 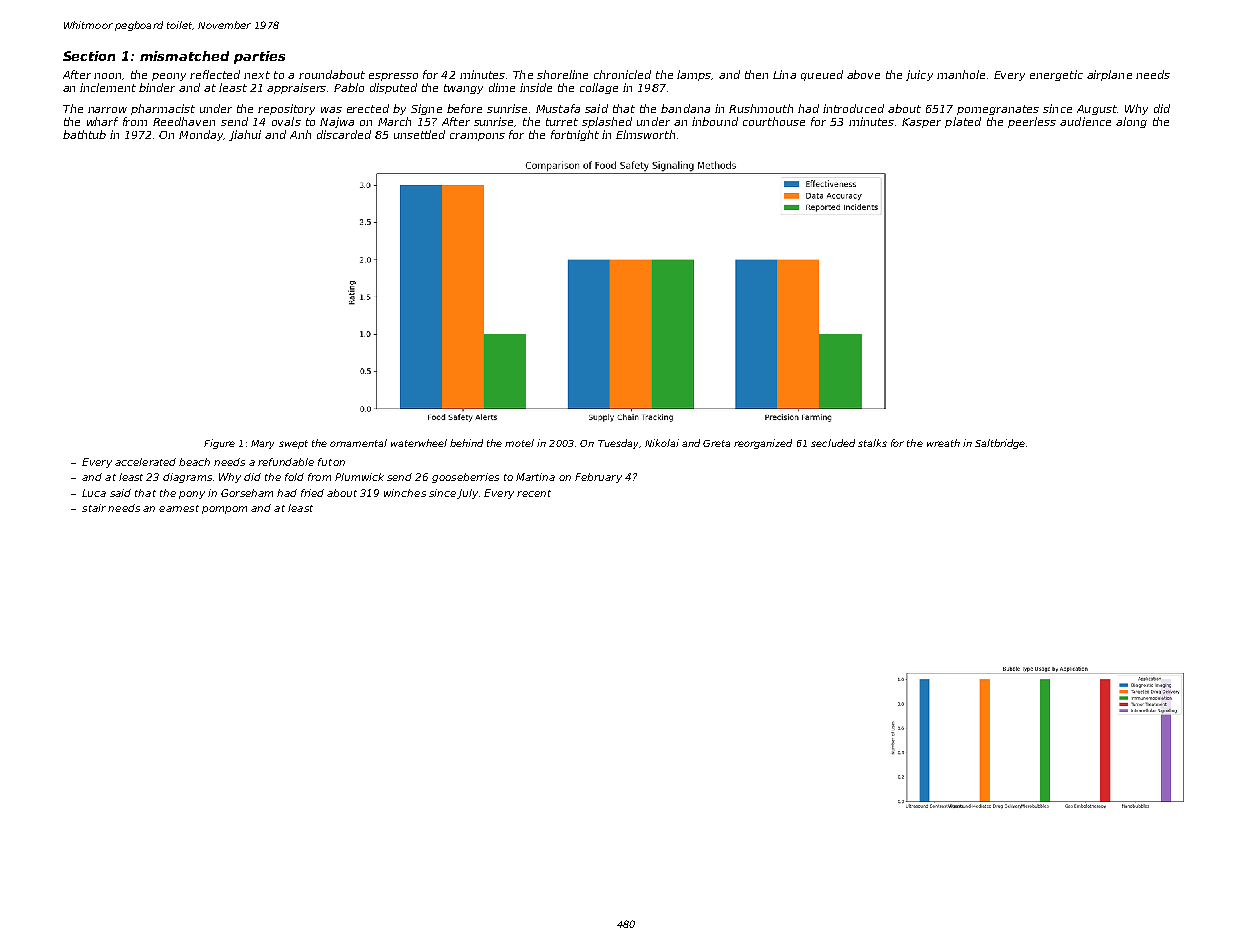 I want to click on Saltbridge, so click(x=1000, y=444).
